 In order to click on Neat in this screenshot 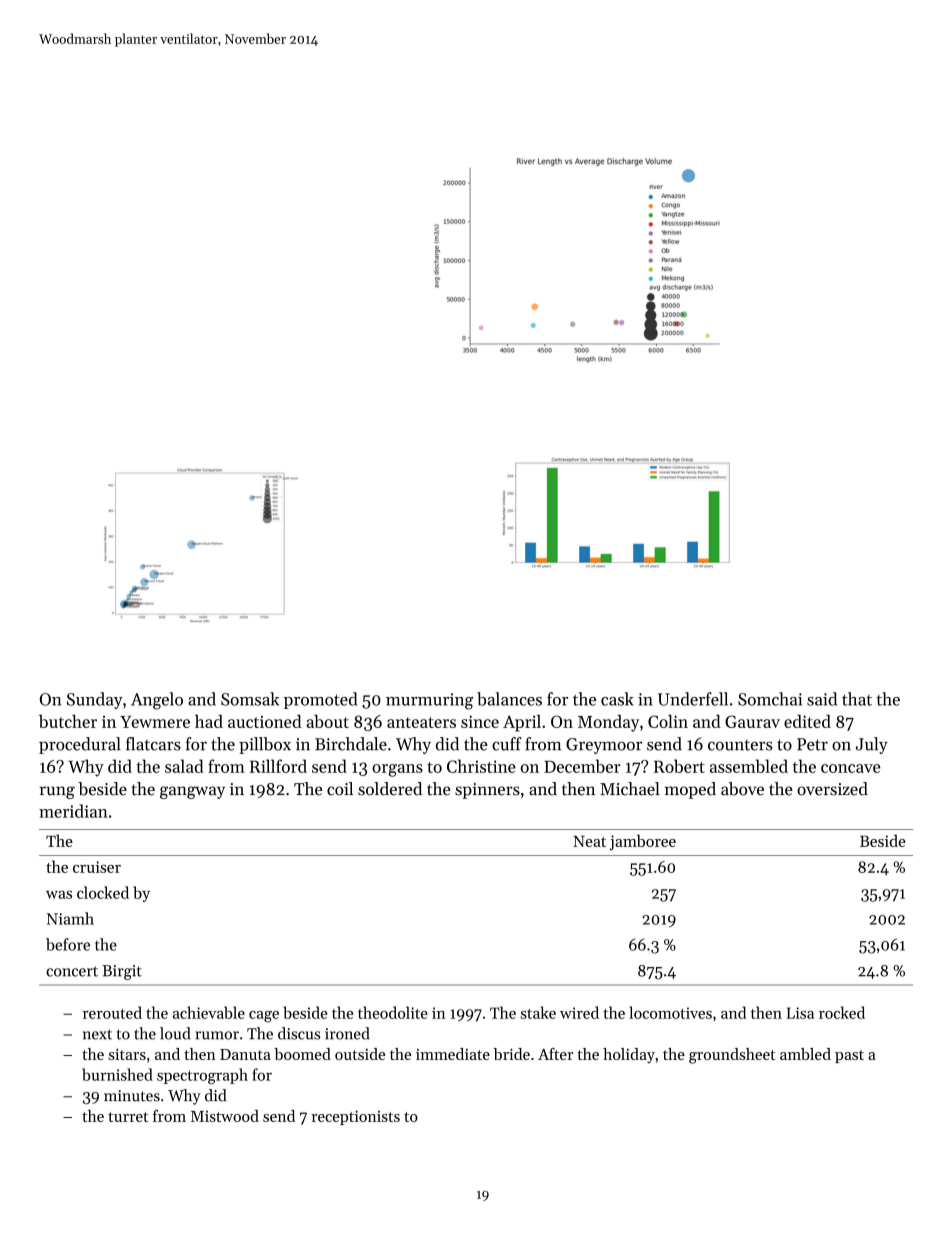, I will do `click(589, 841)`.
